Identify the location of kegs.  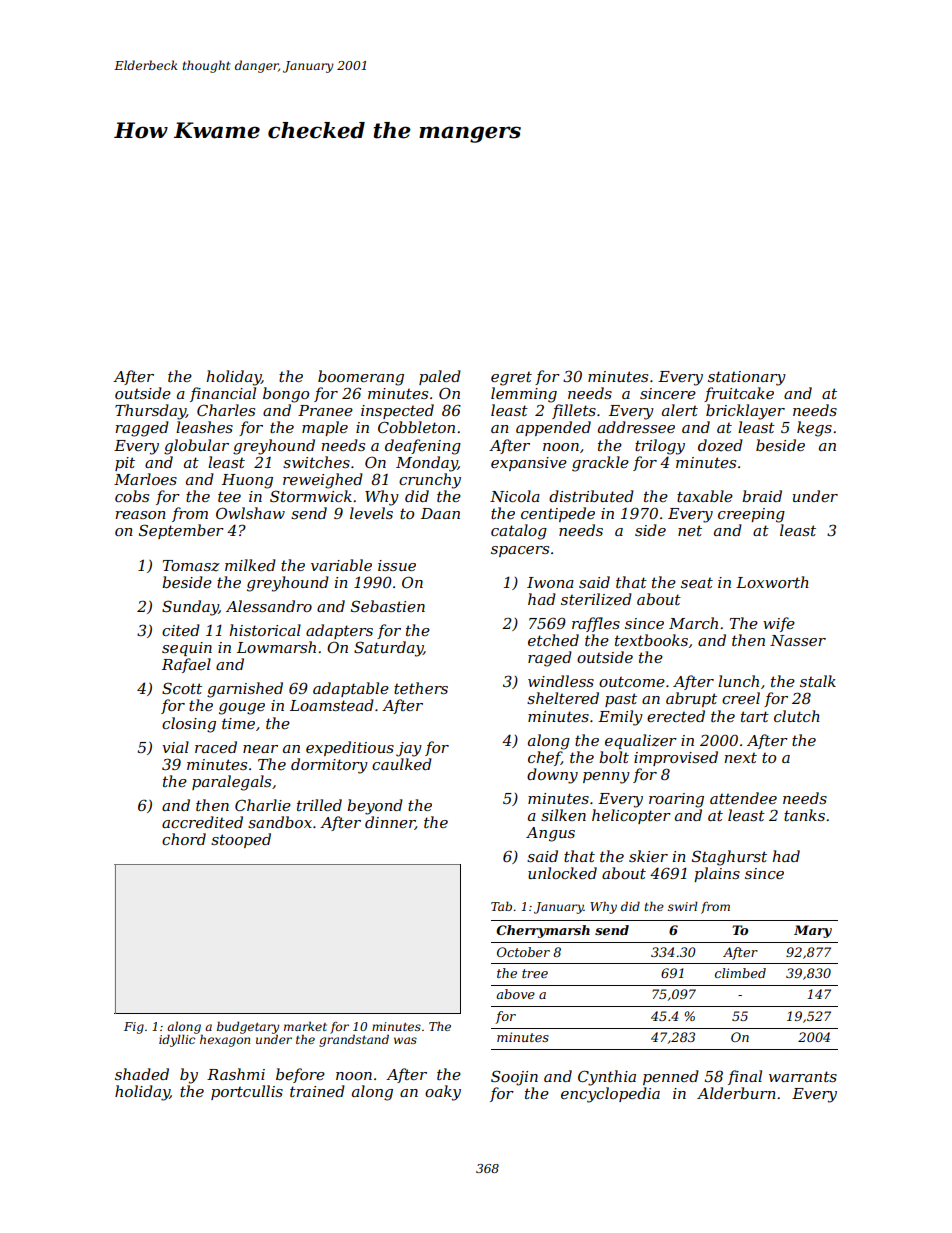
(814, 429).
